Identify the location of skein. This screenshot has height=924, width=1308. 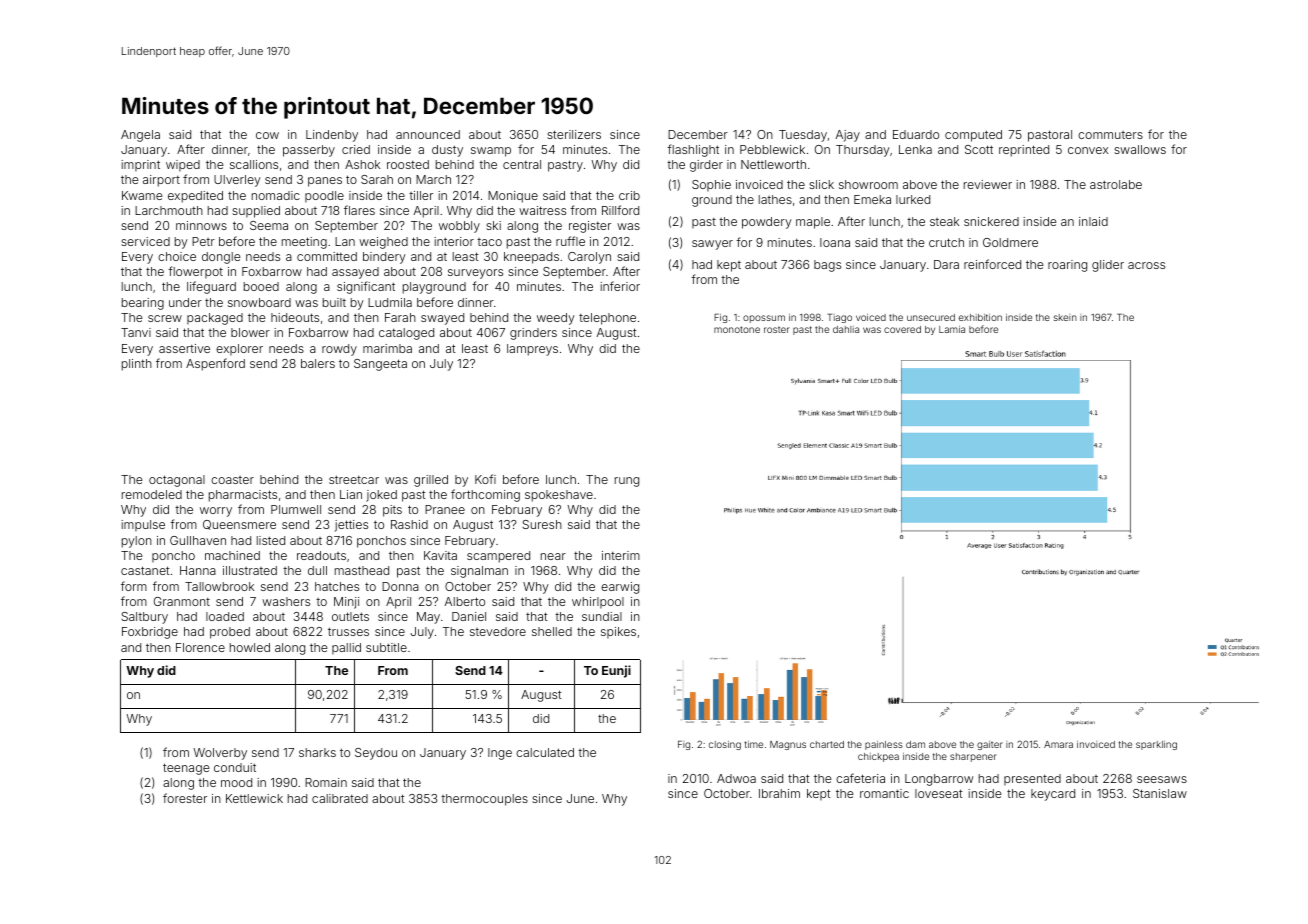
(1065, 317).
